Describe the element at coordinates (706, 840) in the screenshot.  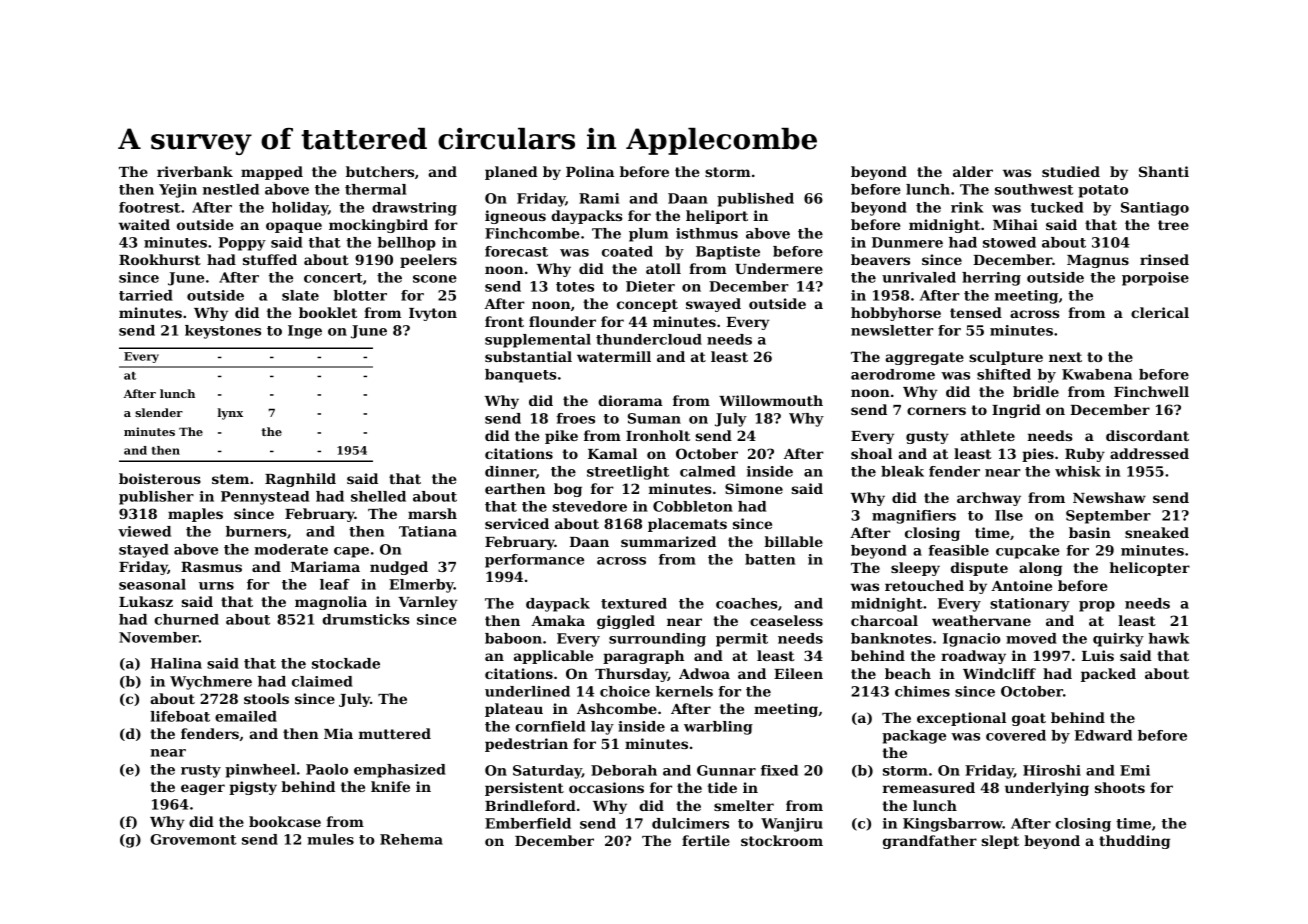
I see `fertile` at that location.
